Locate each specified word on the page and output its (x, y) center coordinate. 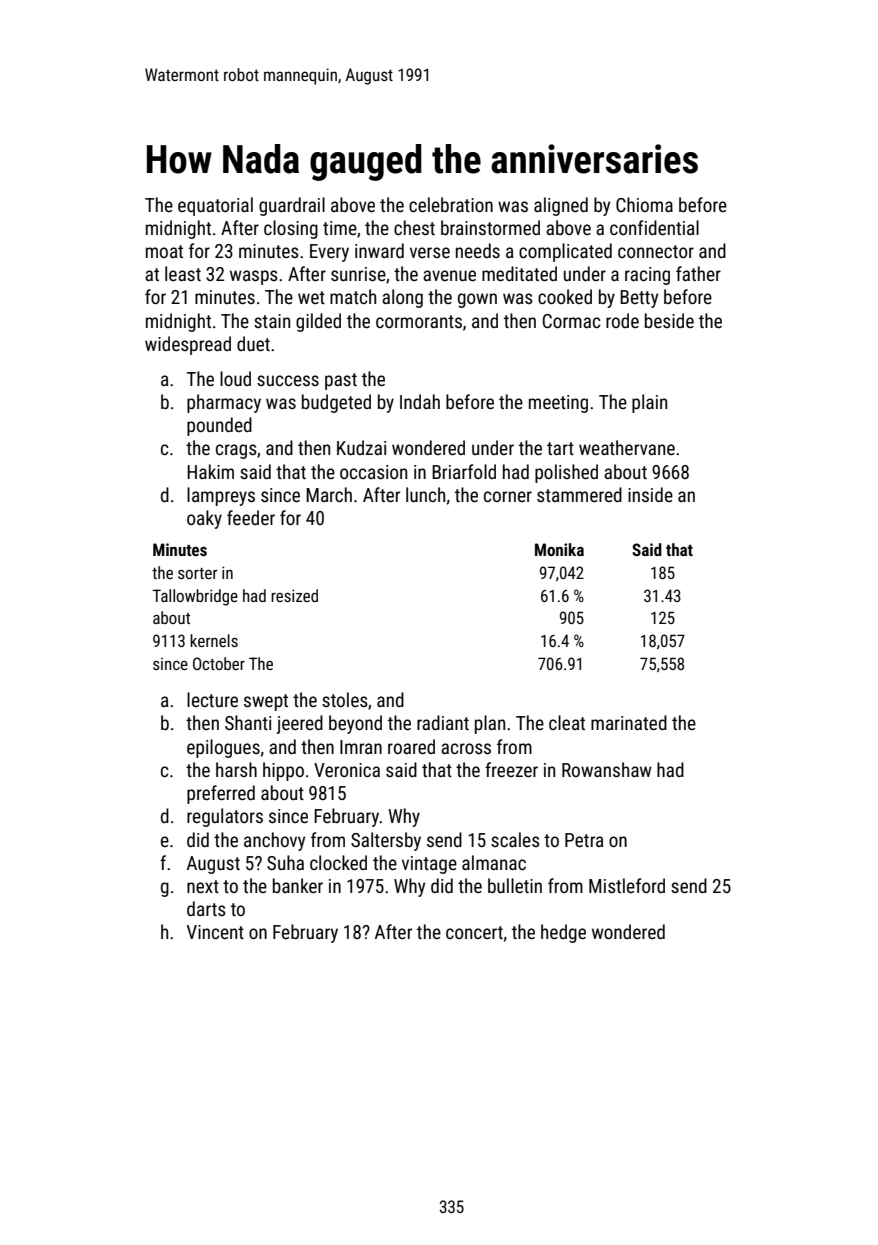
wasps (254, 277)
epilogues (223, 748)
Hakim (210, 471)
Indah (420, 401)
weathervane (627, 447)
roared (411, 746)
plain (649, 403)
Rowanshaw (607, 769)
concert (474, 932)
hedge (563, 933)
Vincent (215, 932)
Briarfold (464, 471)
